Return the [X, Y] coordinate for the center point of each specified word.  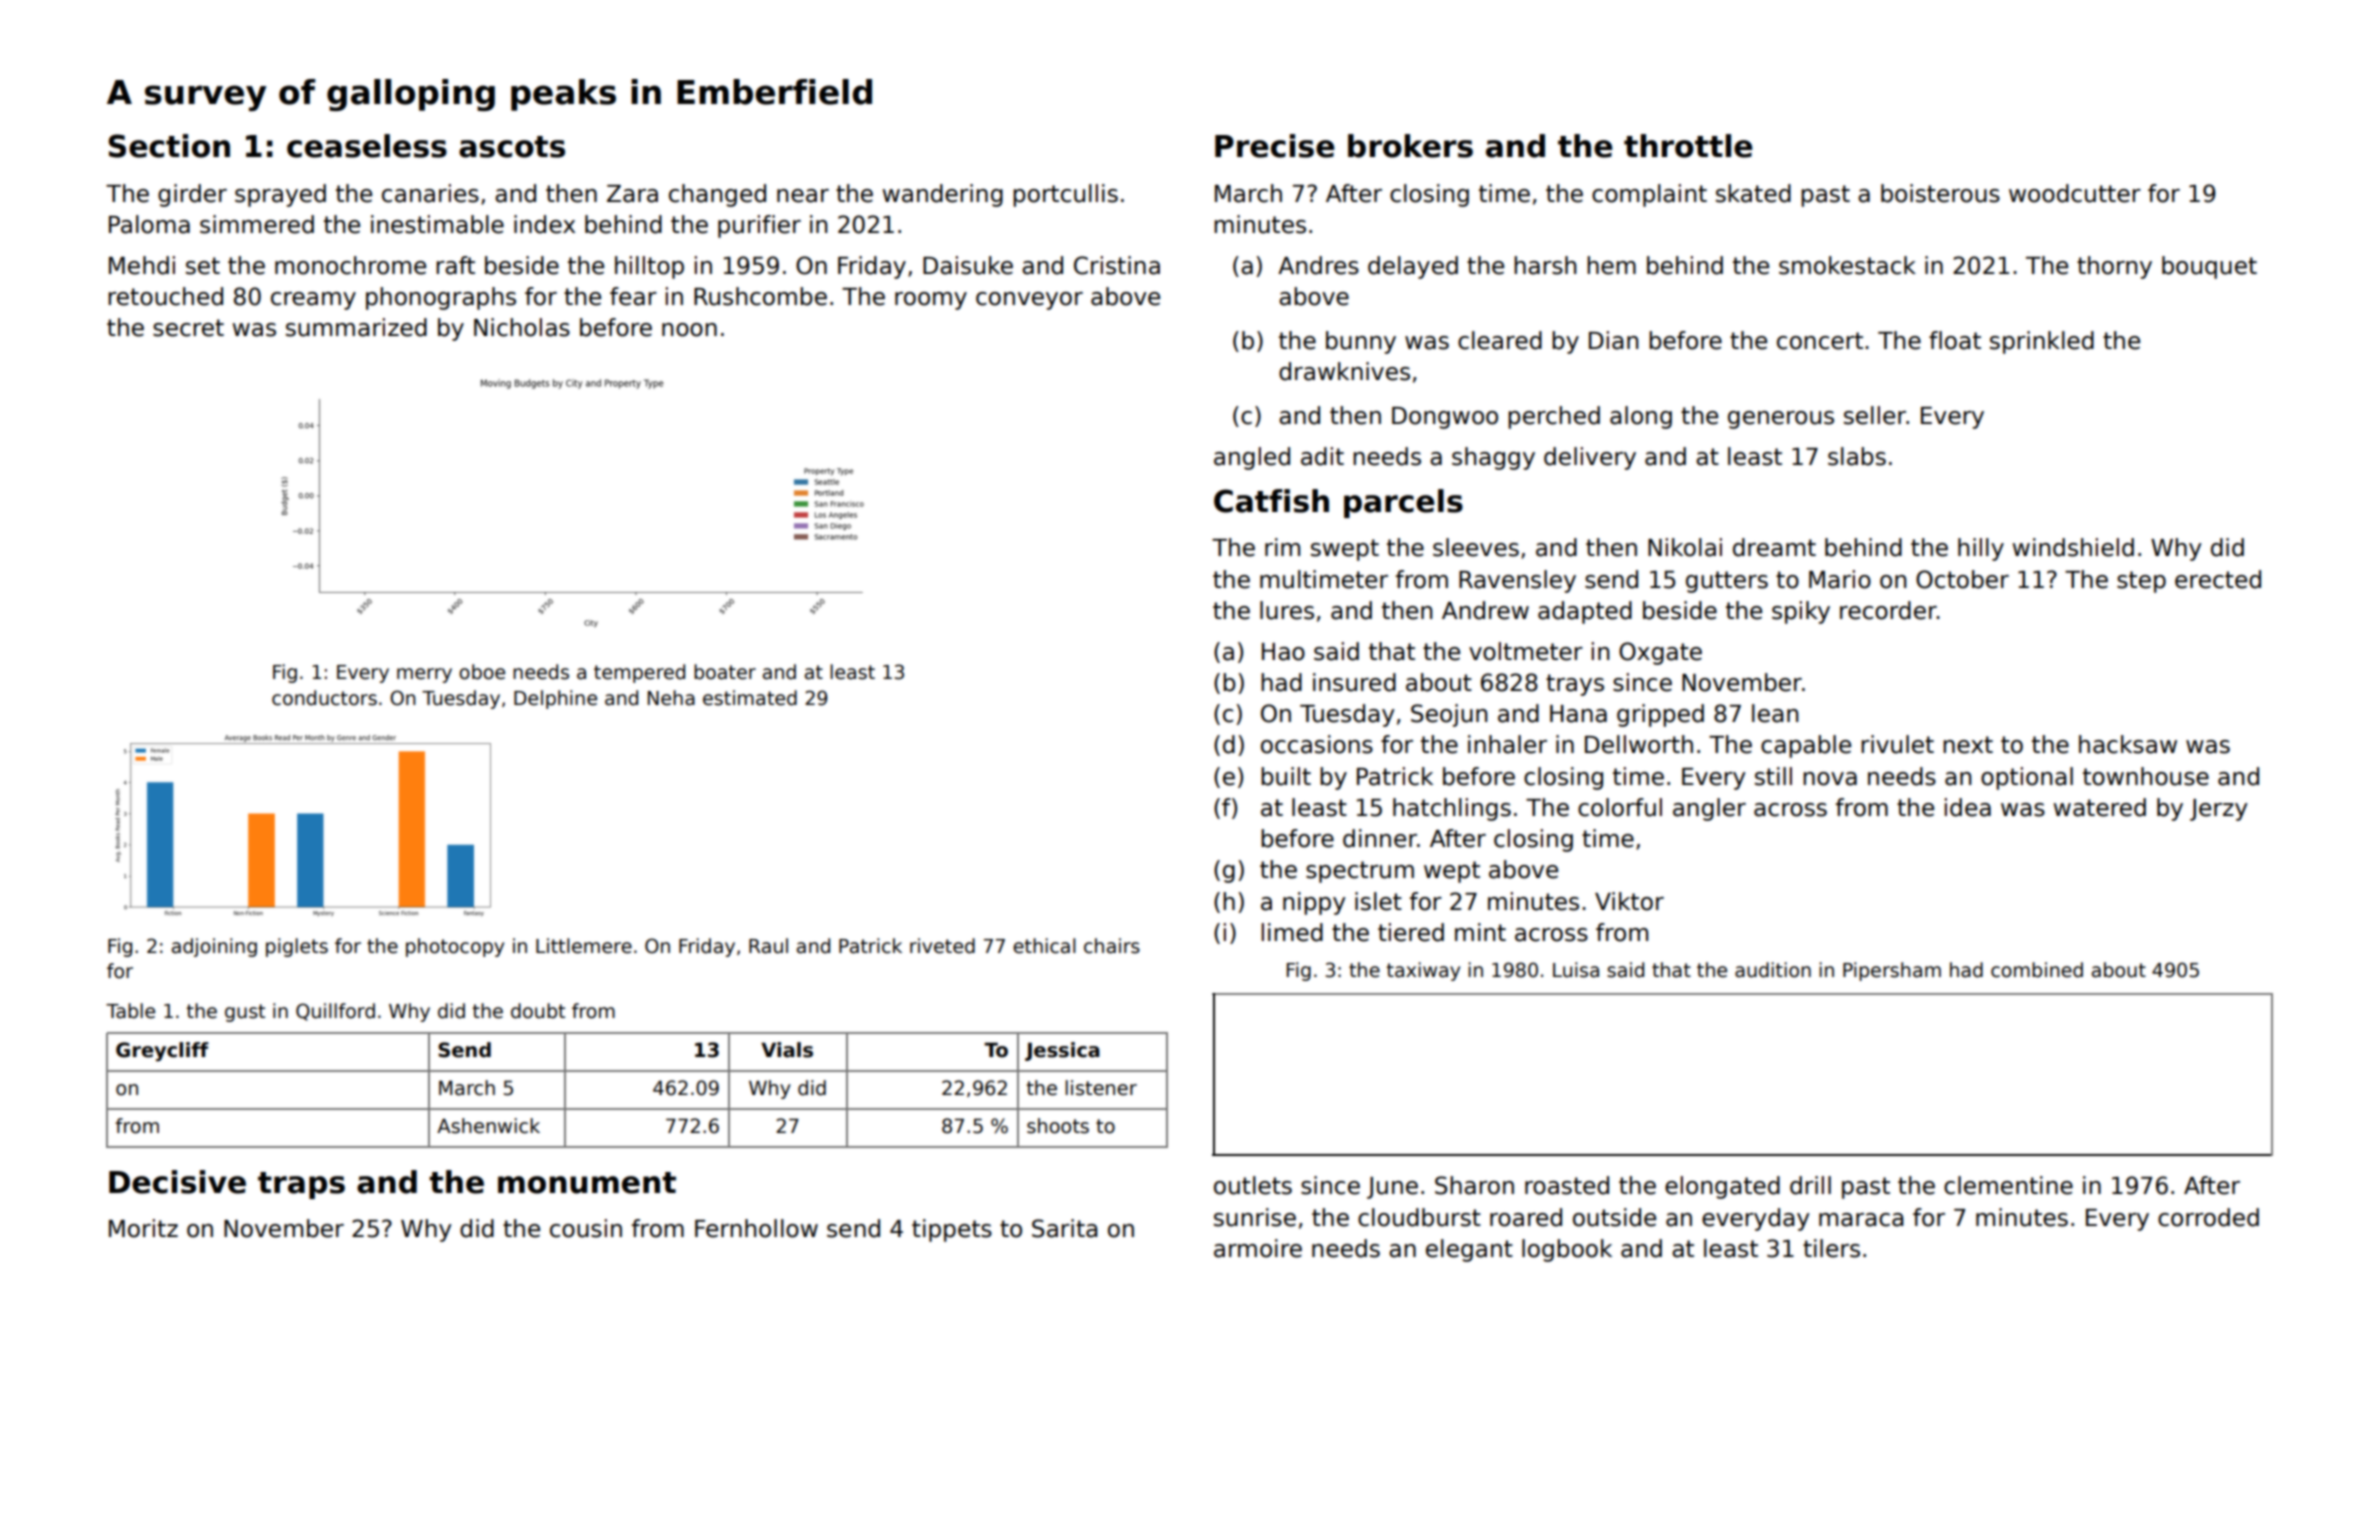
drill [1810, 1185]
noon [689, 330]
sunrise [1255, 1217]
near [803, 196]
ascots [512, 147]
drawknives [1344, 371]
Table [130, 1011]
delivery [1590, 458]
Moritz [143, 1228]
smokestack [1847, 265]
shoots [1058, 1126]
